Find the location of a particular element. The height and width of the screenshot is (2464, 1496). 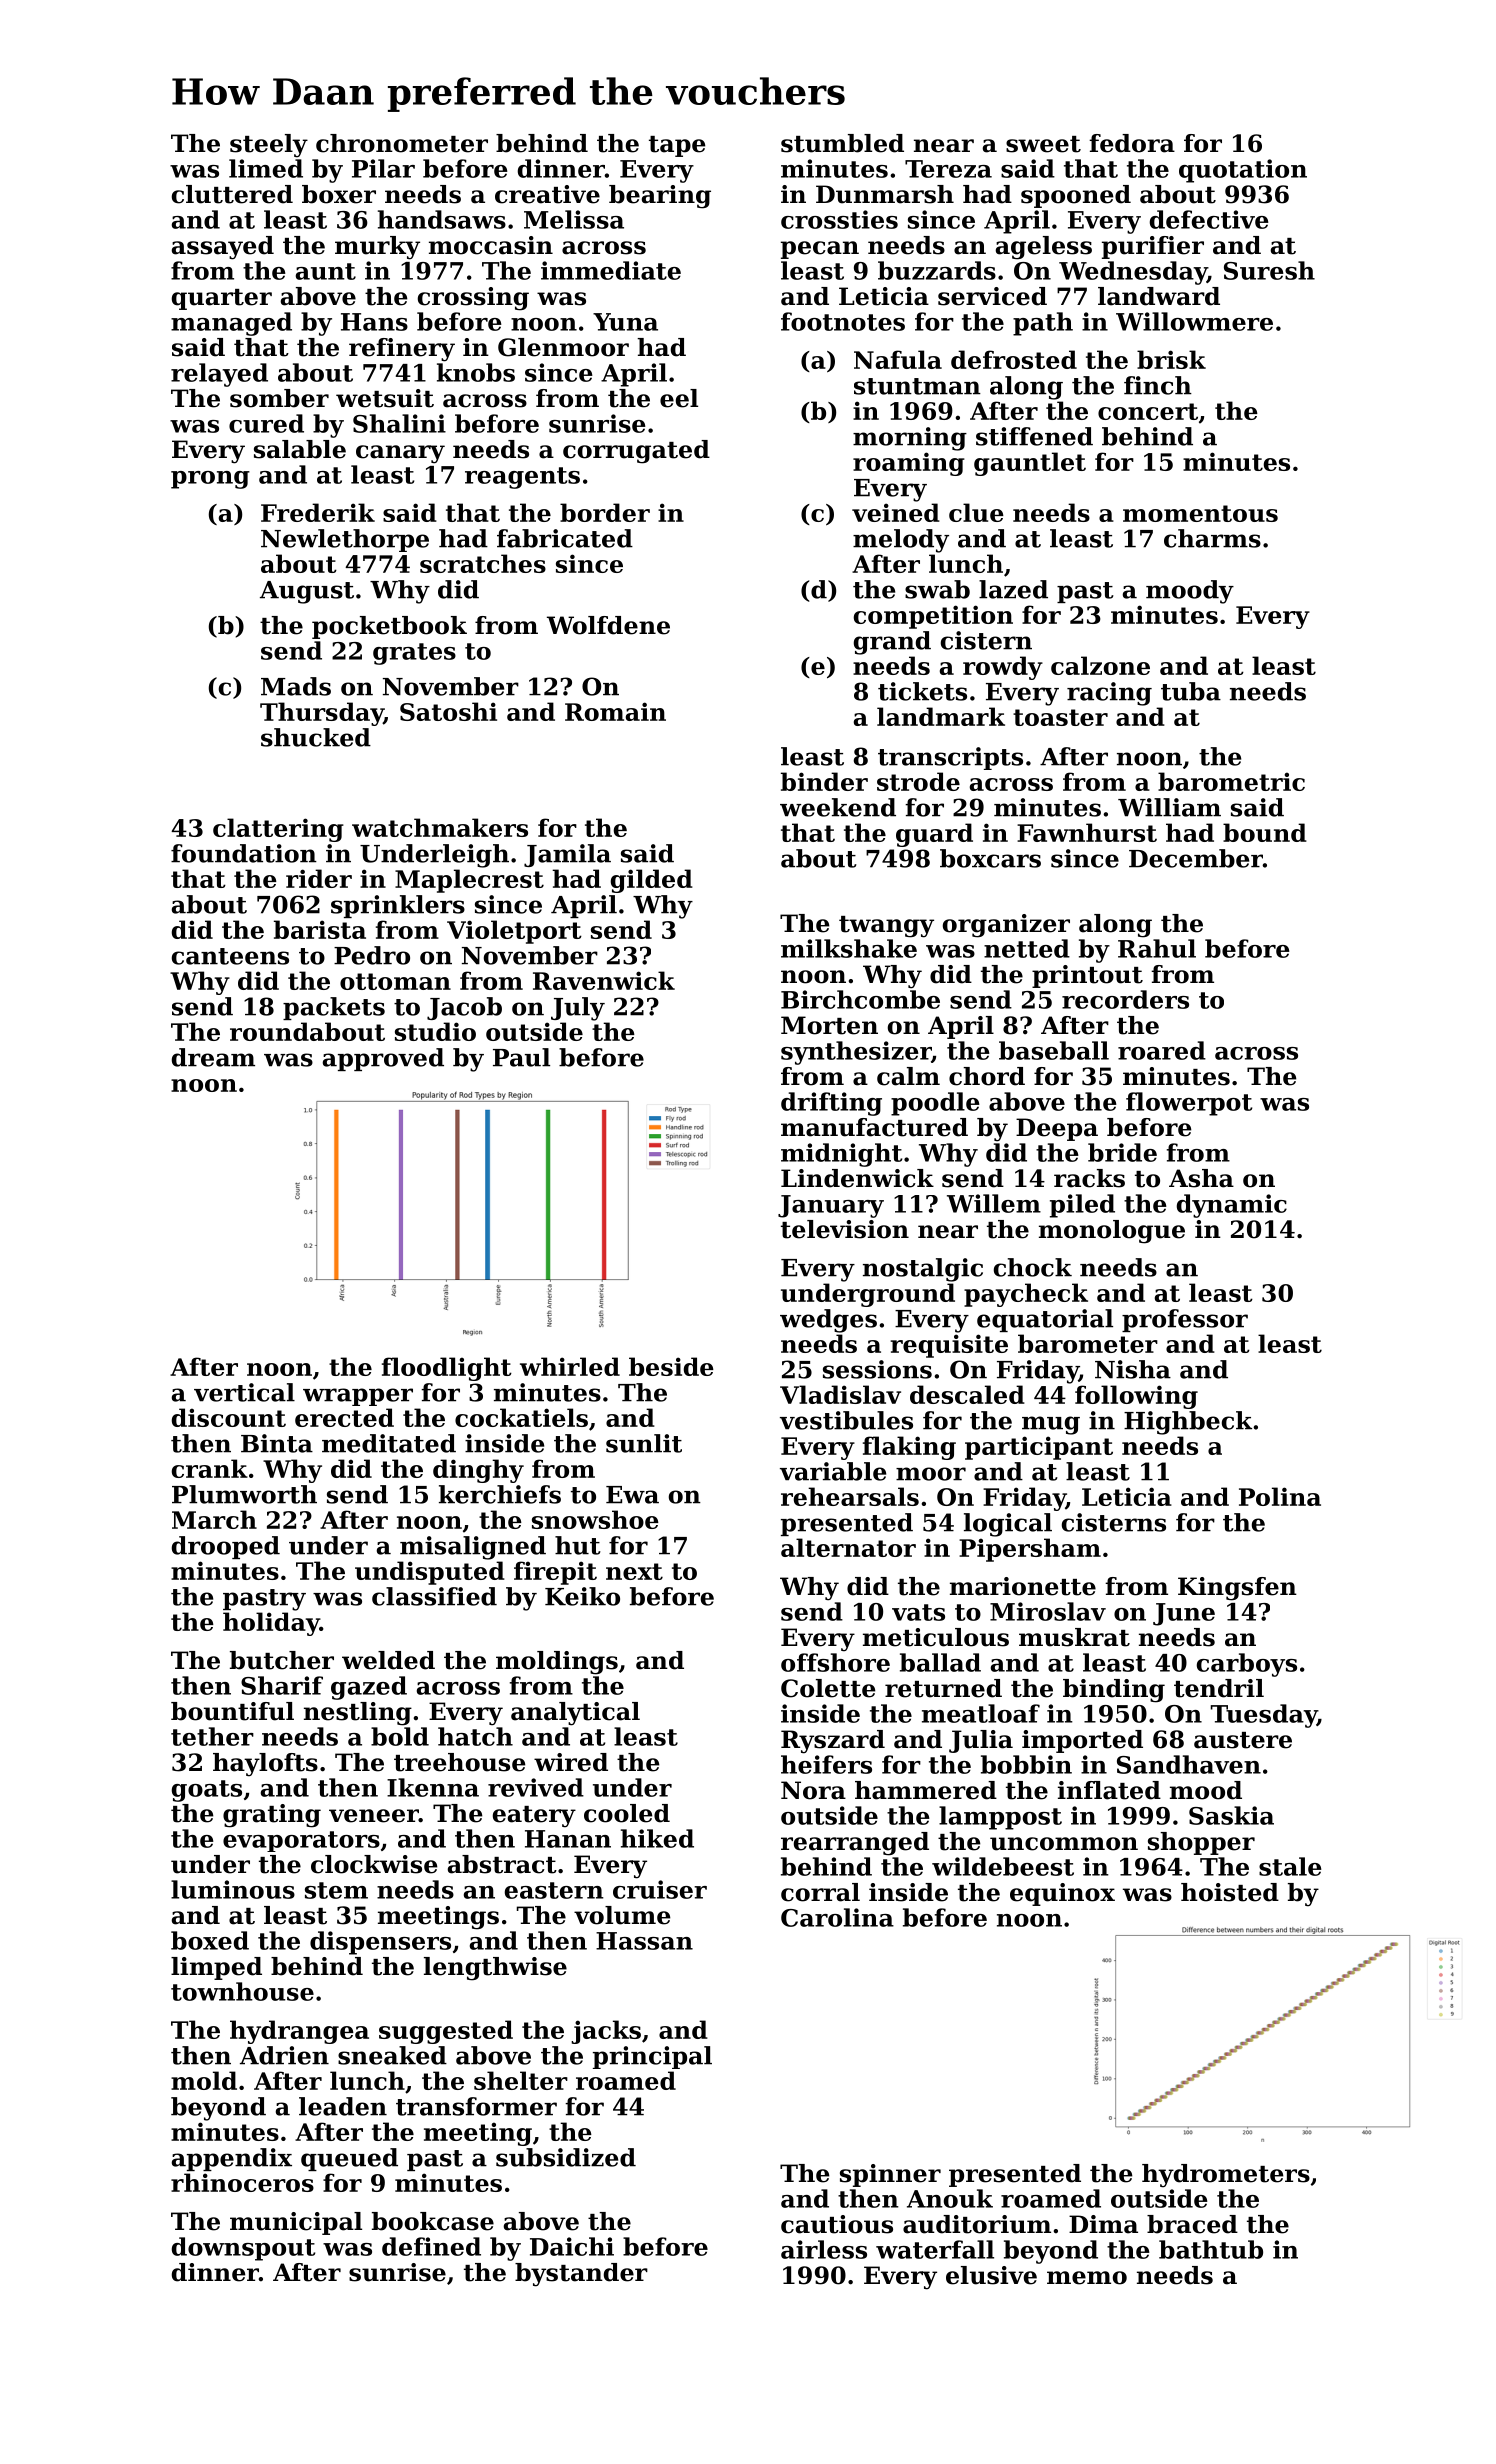

Rahul is located at coordinates (1157, 948).
